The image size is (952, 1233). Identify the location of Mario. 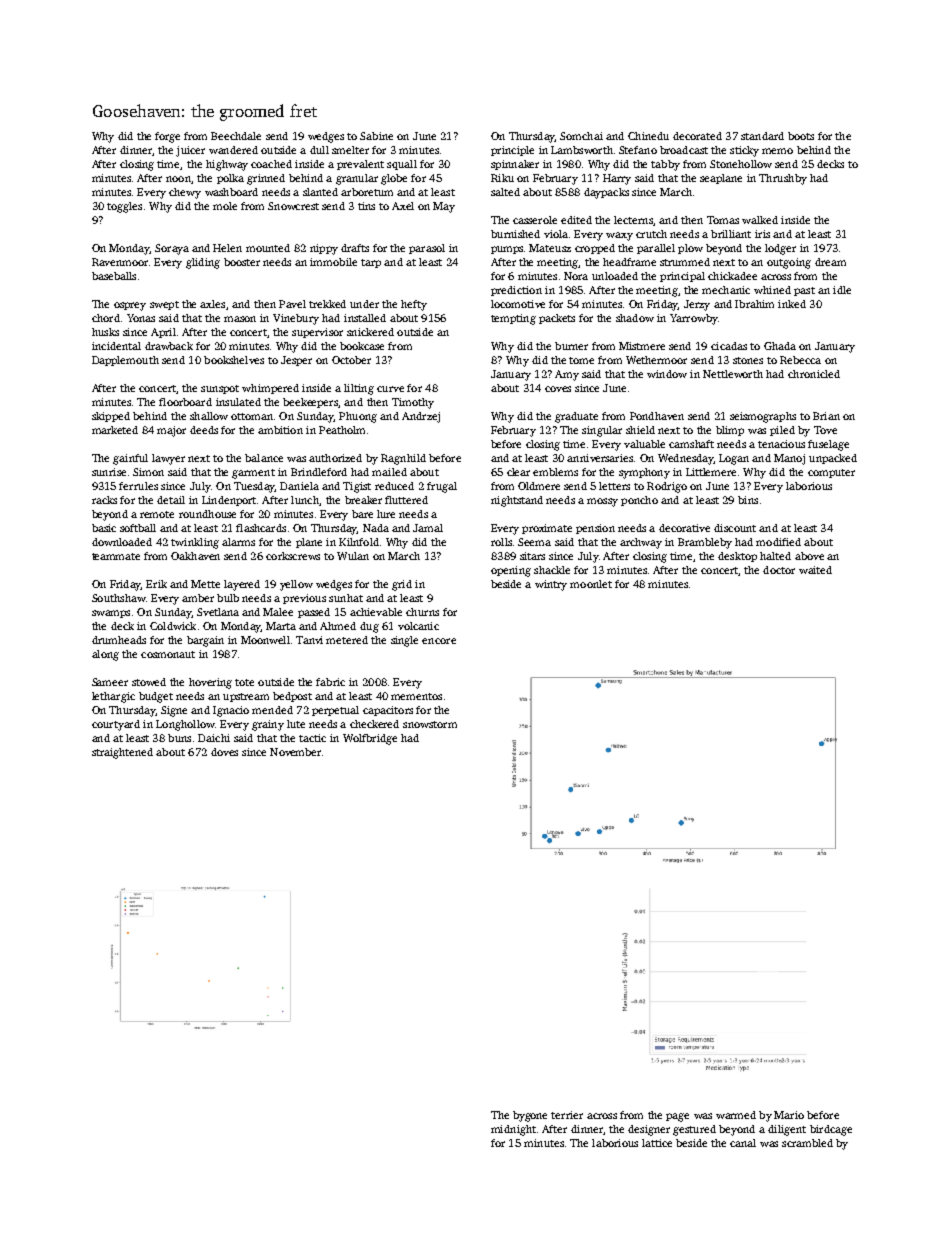
(789, 1115).
